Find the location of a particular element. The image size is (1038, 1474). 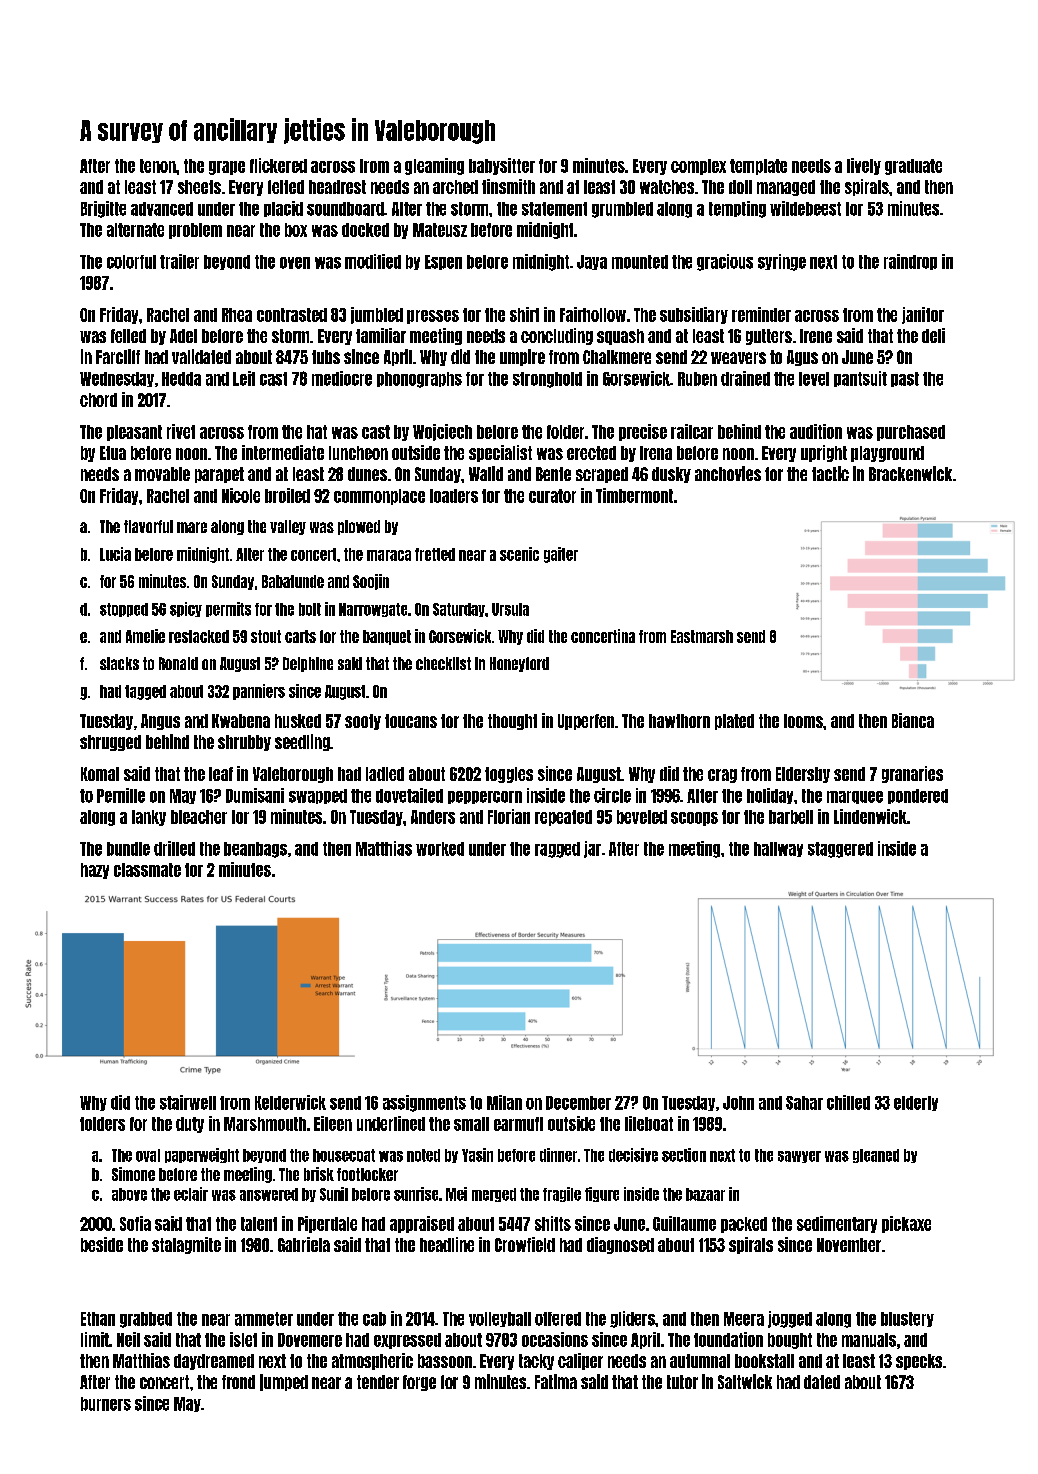

Honeyford is located at coordinates (519, 664).
